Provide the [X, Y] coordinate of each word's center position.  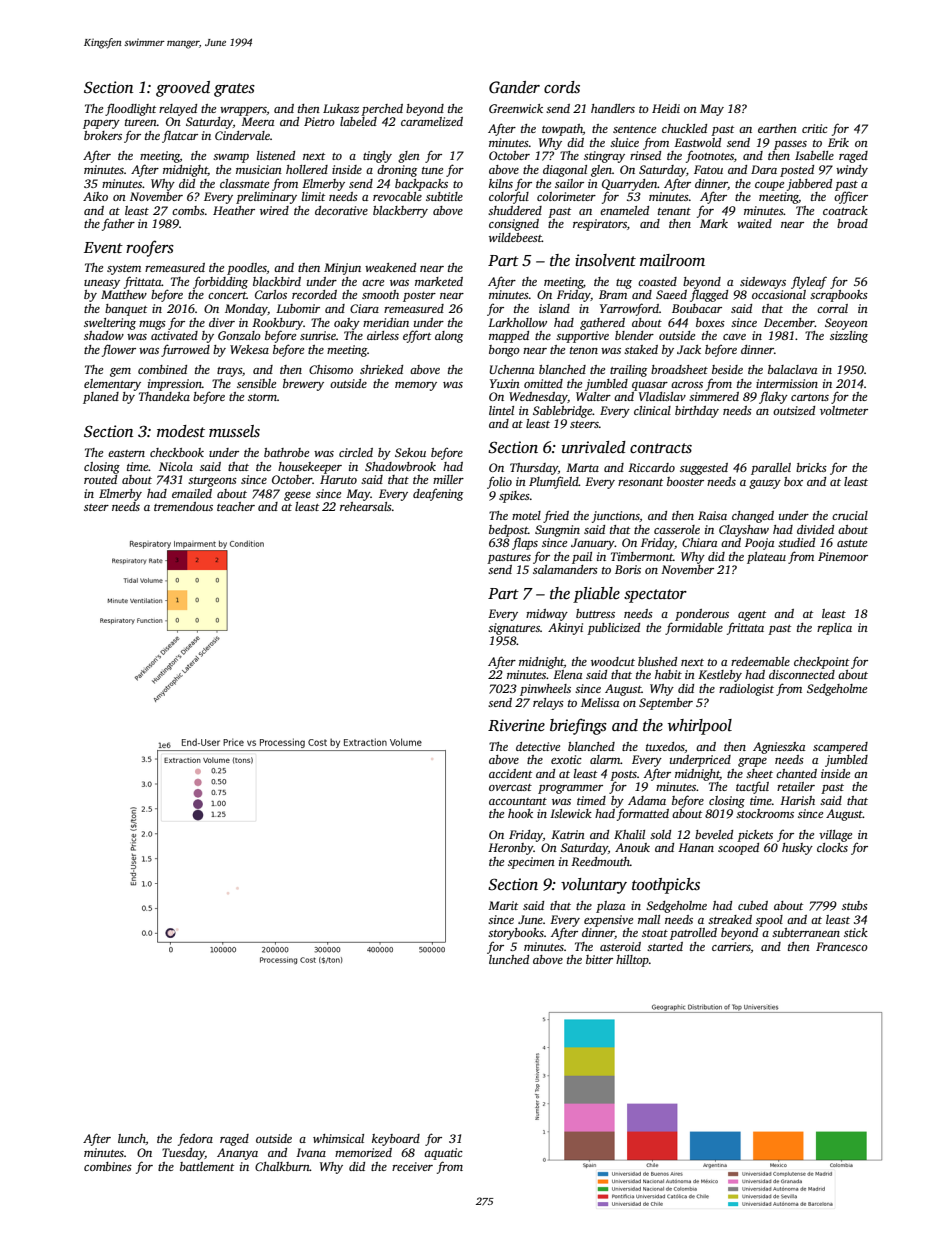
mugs [152, 325]
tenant [674, 211]
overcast [510, 787]
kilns [501, 183]
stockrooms [765, 813]
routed [100, 479]
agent [752, 616]
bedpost [508, 531]
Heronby [510, 849]
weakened [390, 267]
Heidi [666, 108]
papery [101, 124]
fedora [195, 1139]
